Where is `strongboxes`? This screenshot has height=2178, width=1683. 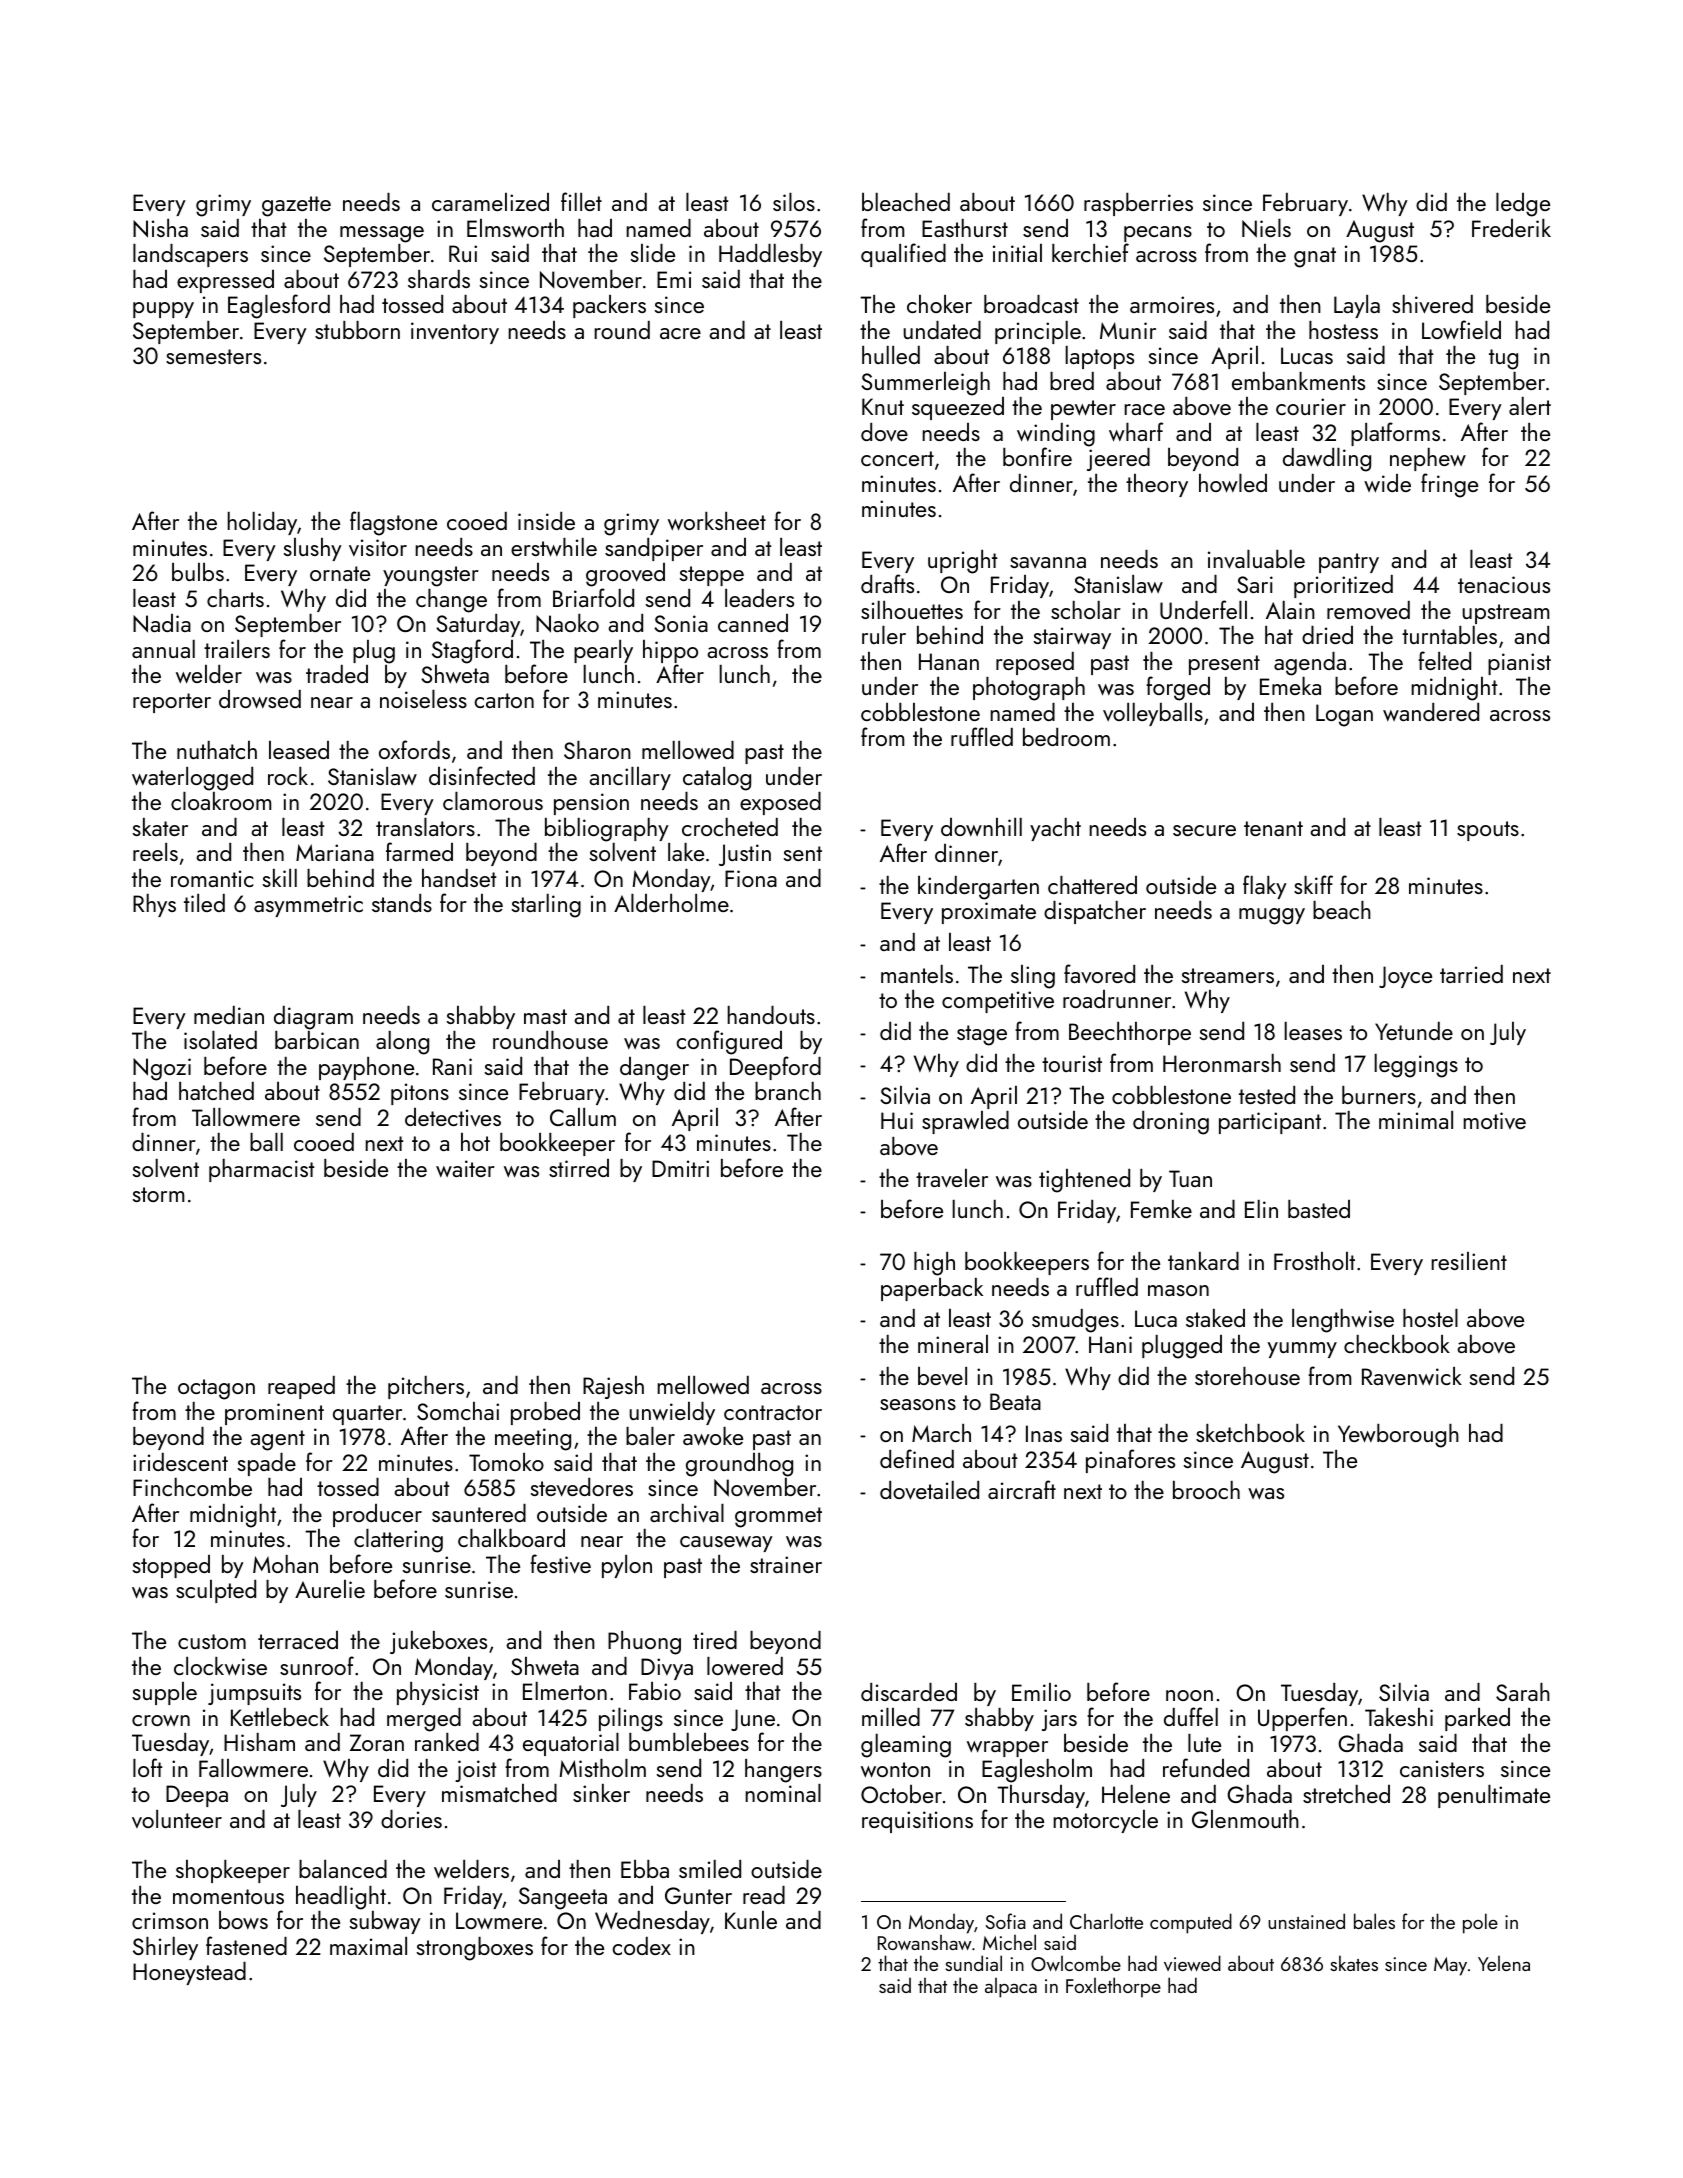 strongboxes is located at coordinates (475, 1949).
